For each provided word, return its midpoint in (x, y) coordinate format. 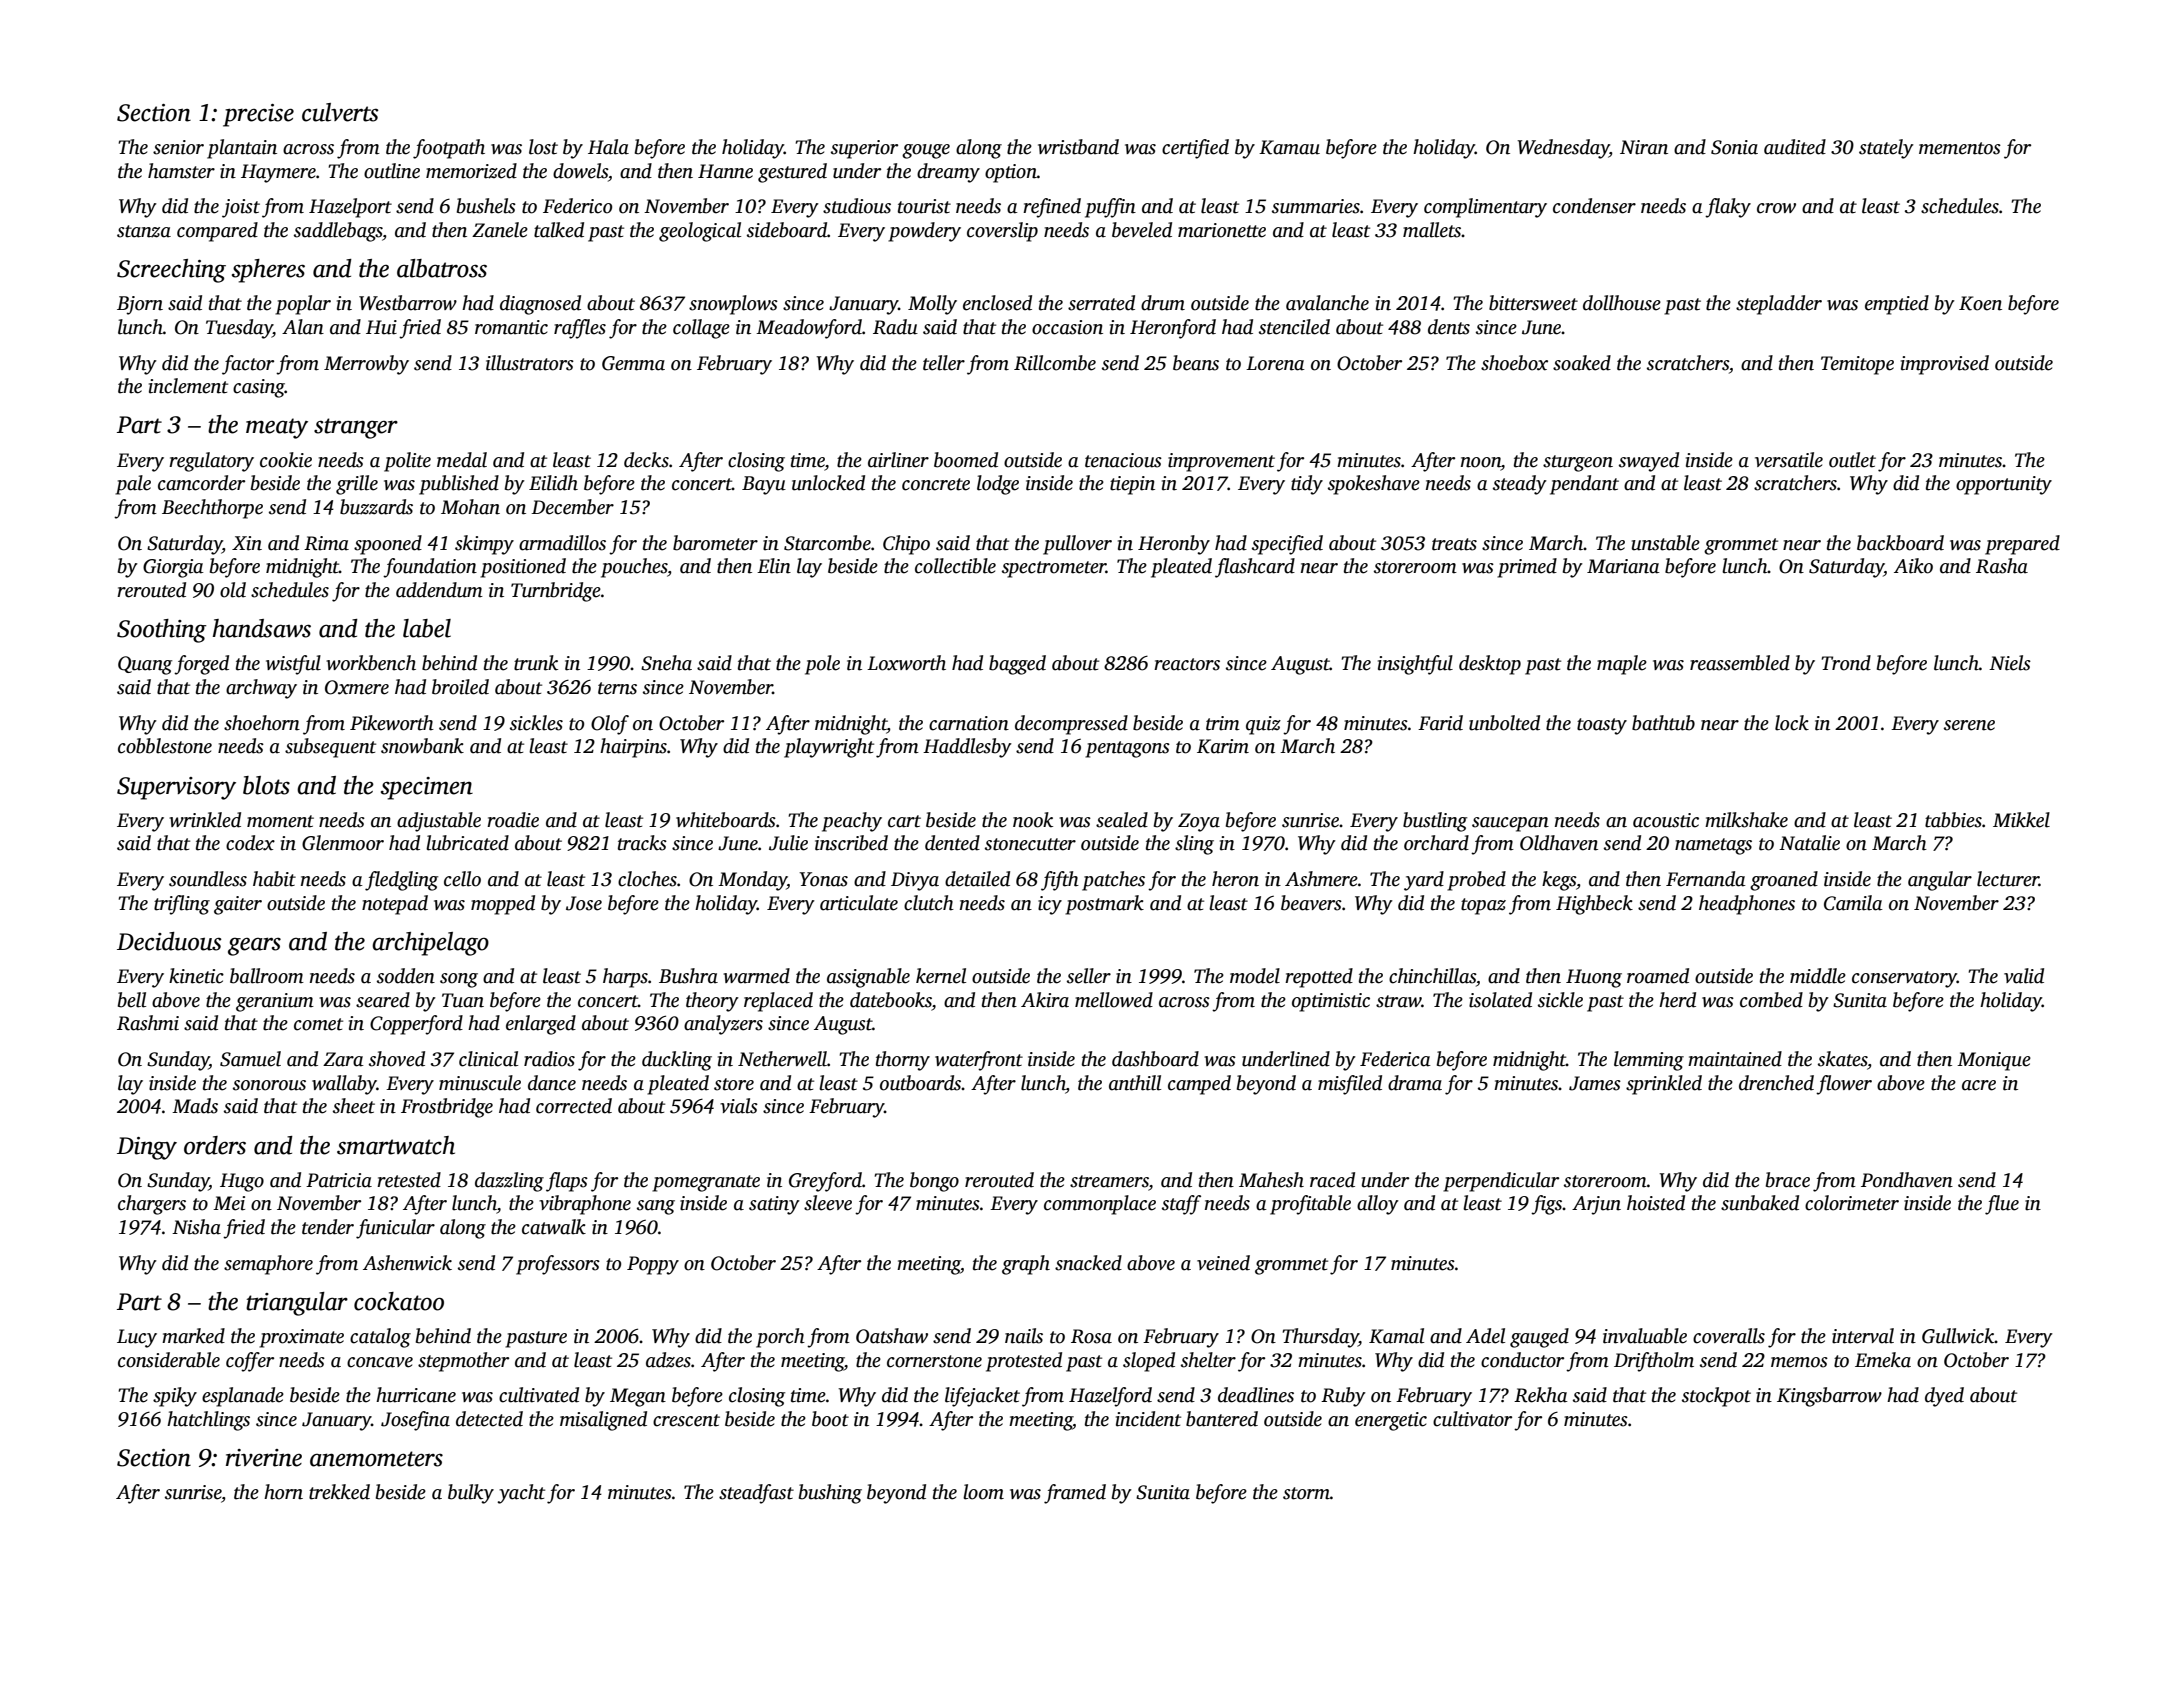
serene (1969, 725)
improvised (1945, 365)
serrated (1101, 303)
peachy (852, 822)
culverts (340, 112)
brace (1788, 1180)
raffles (580, 329)
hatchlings (208, 1421)
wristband (1078, 147)
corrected (574, 1106)
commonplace (1100, 1205)
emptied (1897, 305)
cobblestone (165, 746)
